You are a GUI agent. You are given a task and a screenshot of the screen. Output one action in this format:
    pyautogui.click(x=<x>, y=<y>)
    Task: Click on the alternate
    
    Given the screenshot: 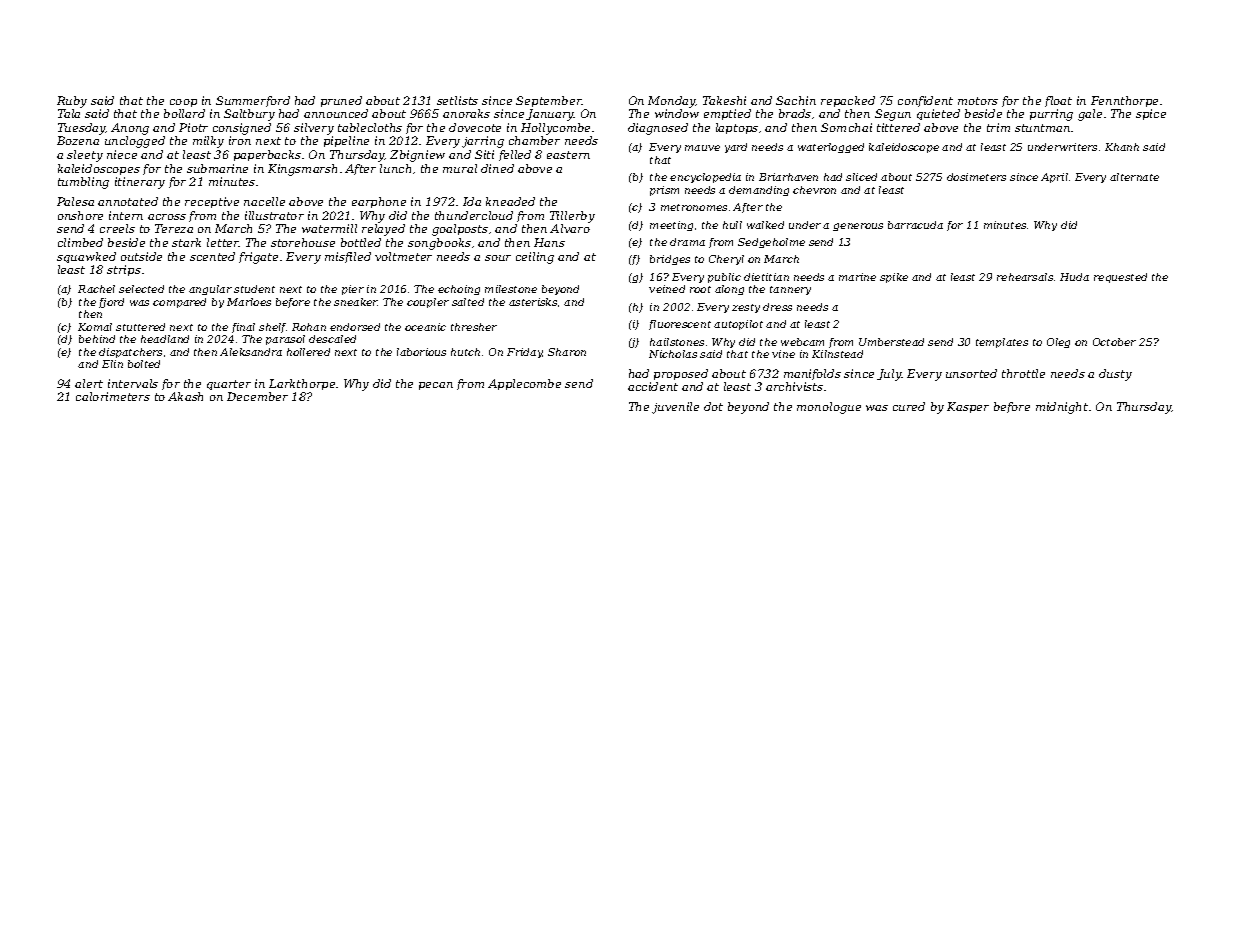 What is the action you would take?
    pyautogui.click(x=1134, y=177)
